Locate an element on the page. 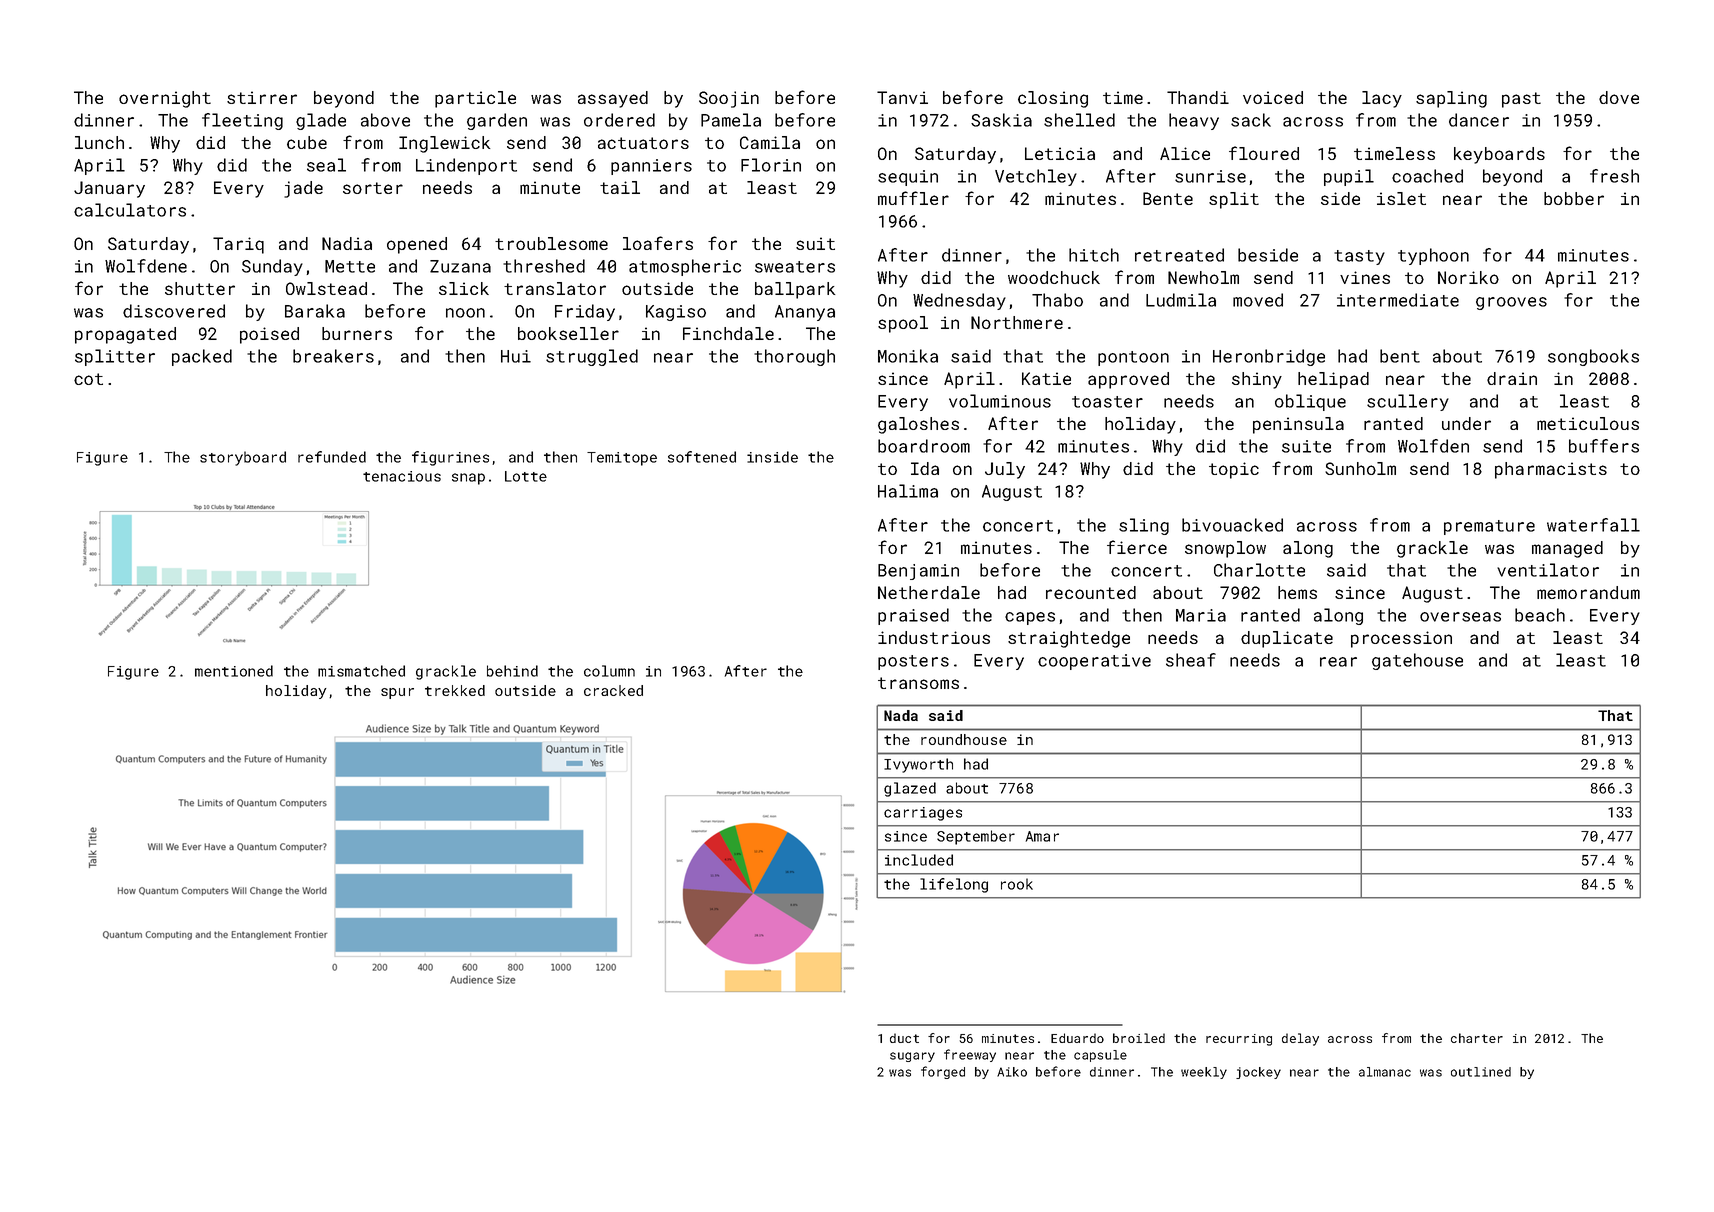 This page has width=1714, height=1212. packed is located at coordinates (202, 357).
